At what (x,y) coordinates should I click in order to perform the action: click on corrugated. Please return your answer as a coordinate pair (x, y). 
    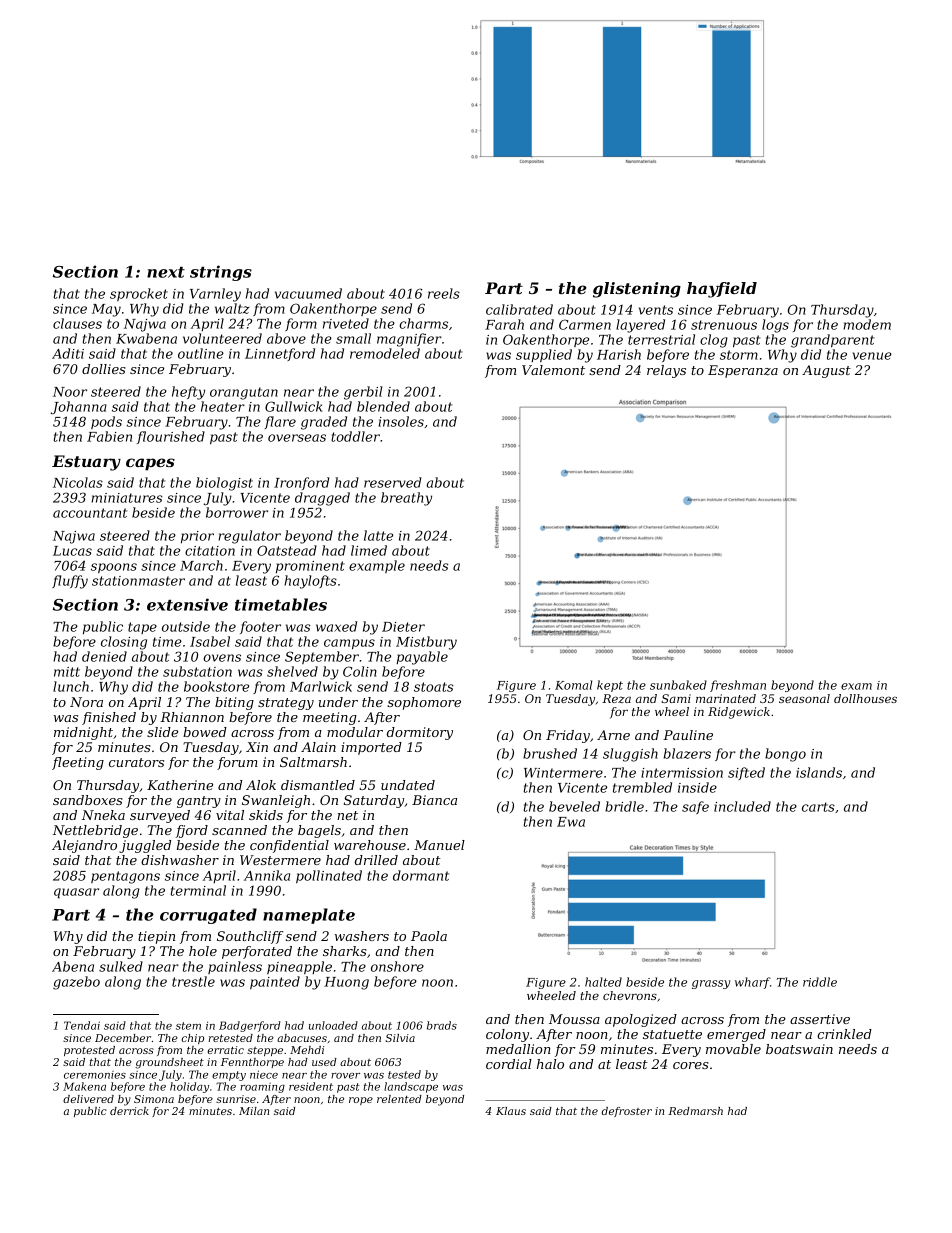
    Looking at the image, I should click on (208, 916).
